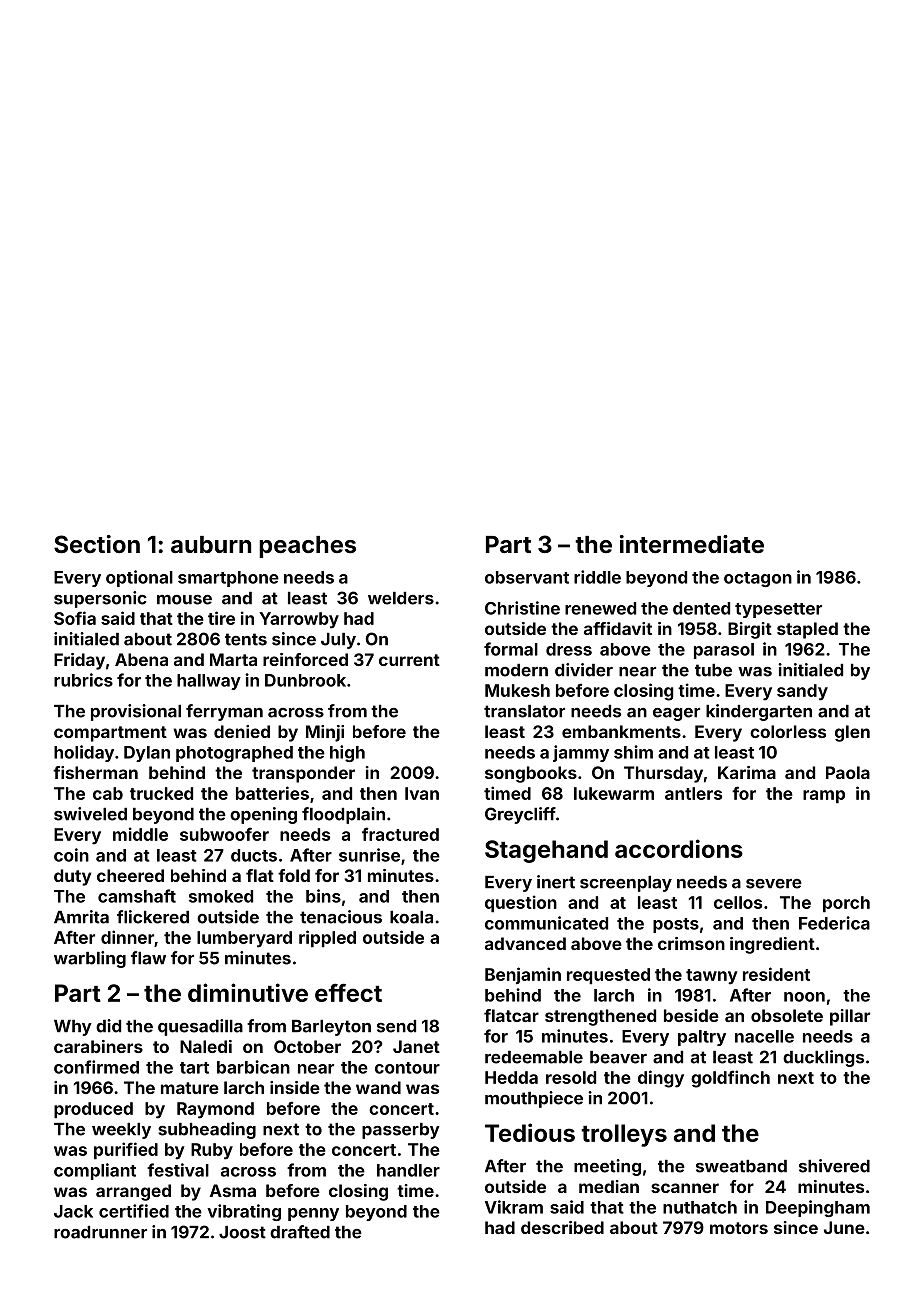 The height and width of the image is (1314, 924). Describe the element at coordinates (307, 547) in the image. I see `peaches` at that location.
